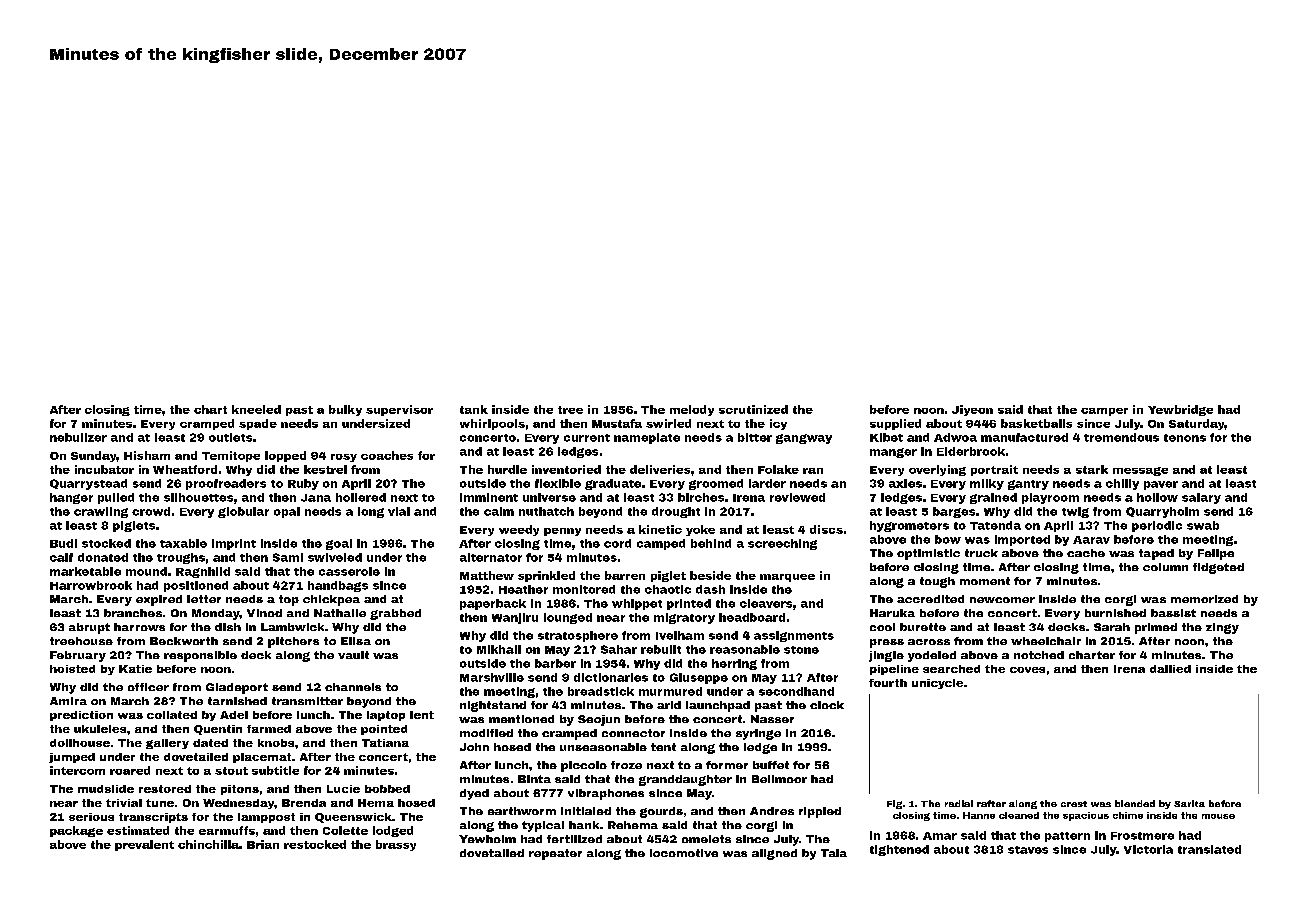 The image size is (1308, 924). What do you see at coordinates (1104, 412) in the image?
I see `camper` at bounding box center [1104, 412].
